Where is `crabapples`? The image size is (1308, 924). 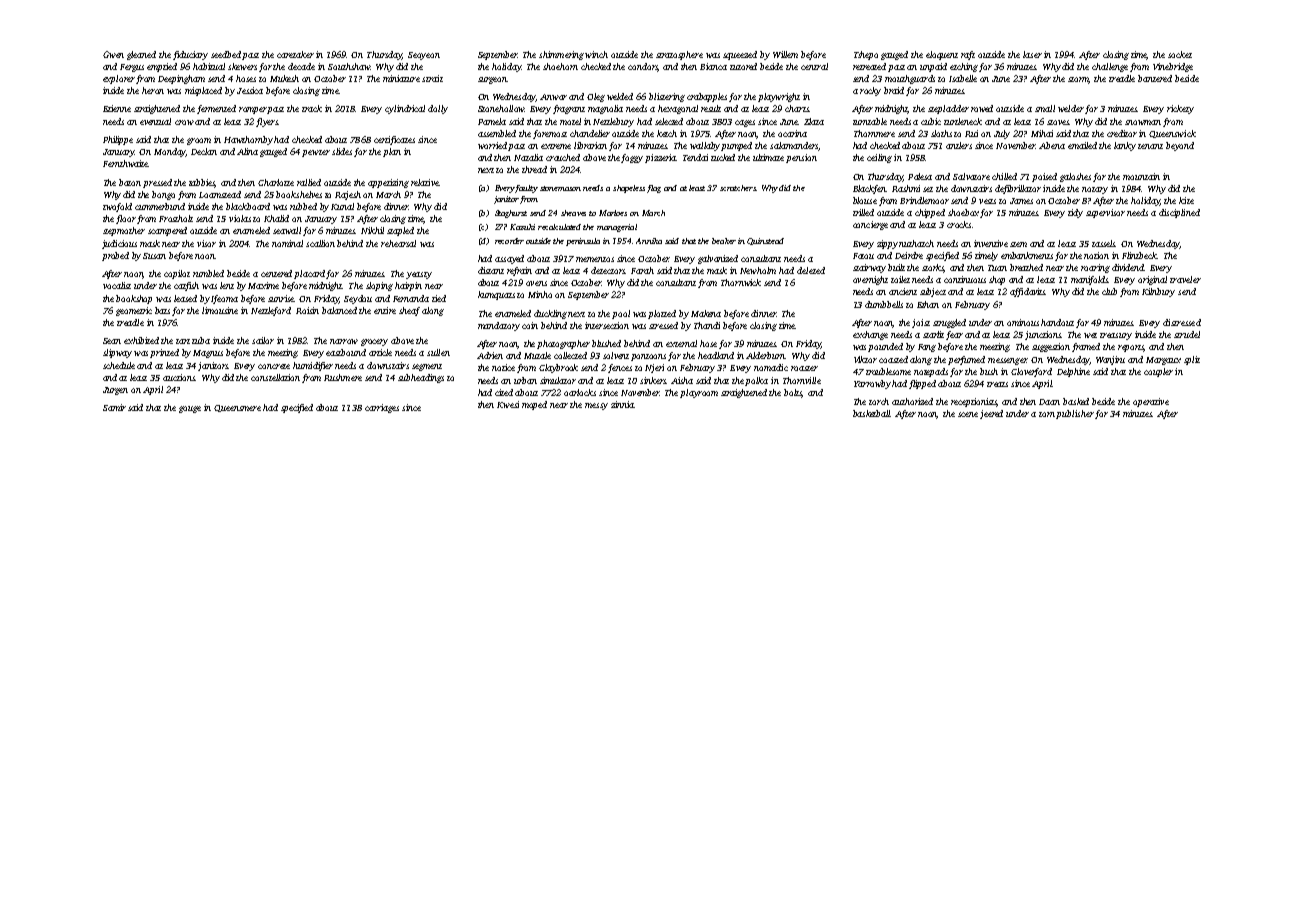
crabapples is located at coordinates (707, 97).
